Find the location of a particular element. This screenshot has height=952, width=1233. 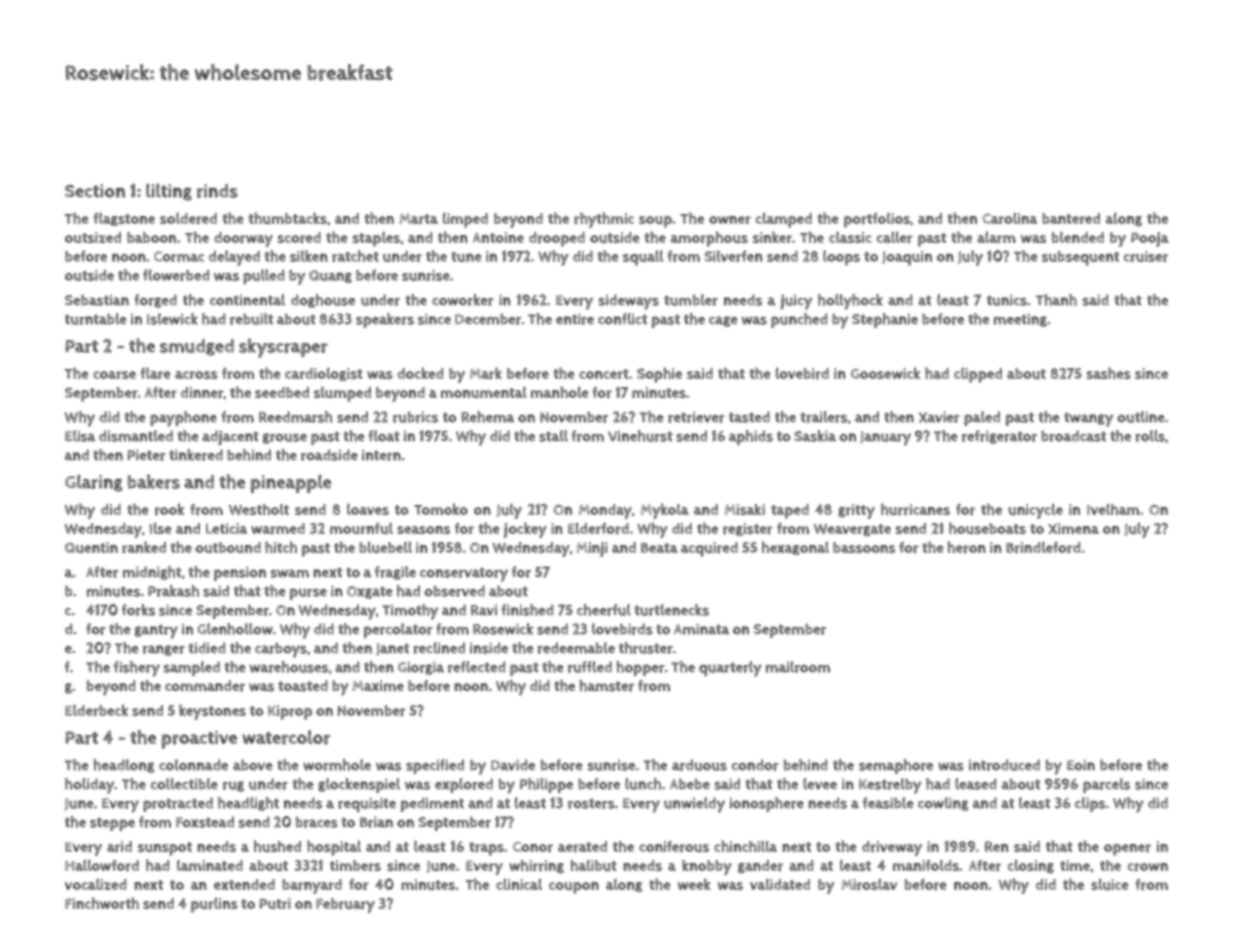

outline is located at coordinates (1140, 417).
